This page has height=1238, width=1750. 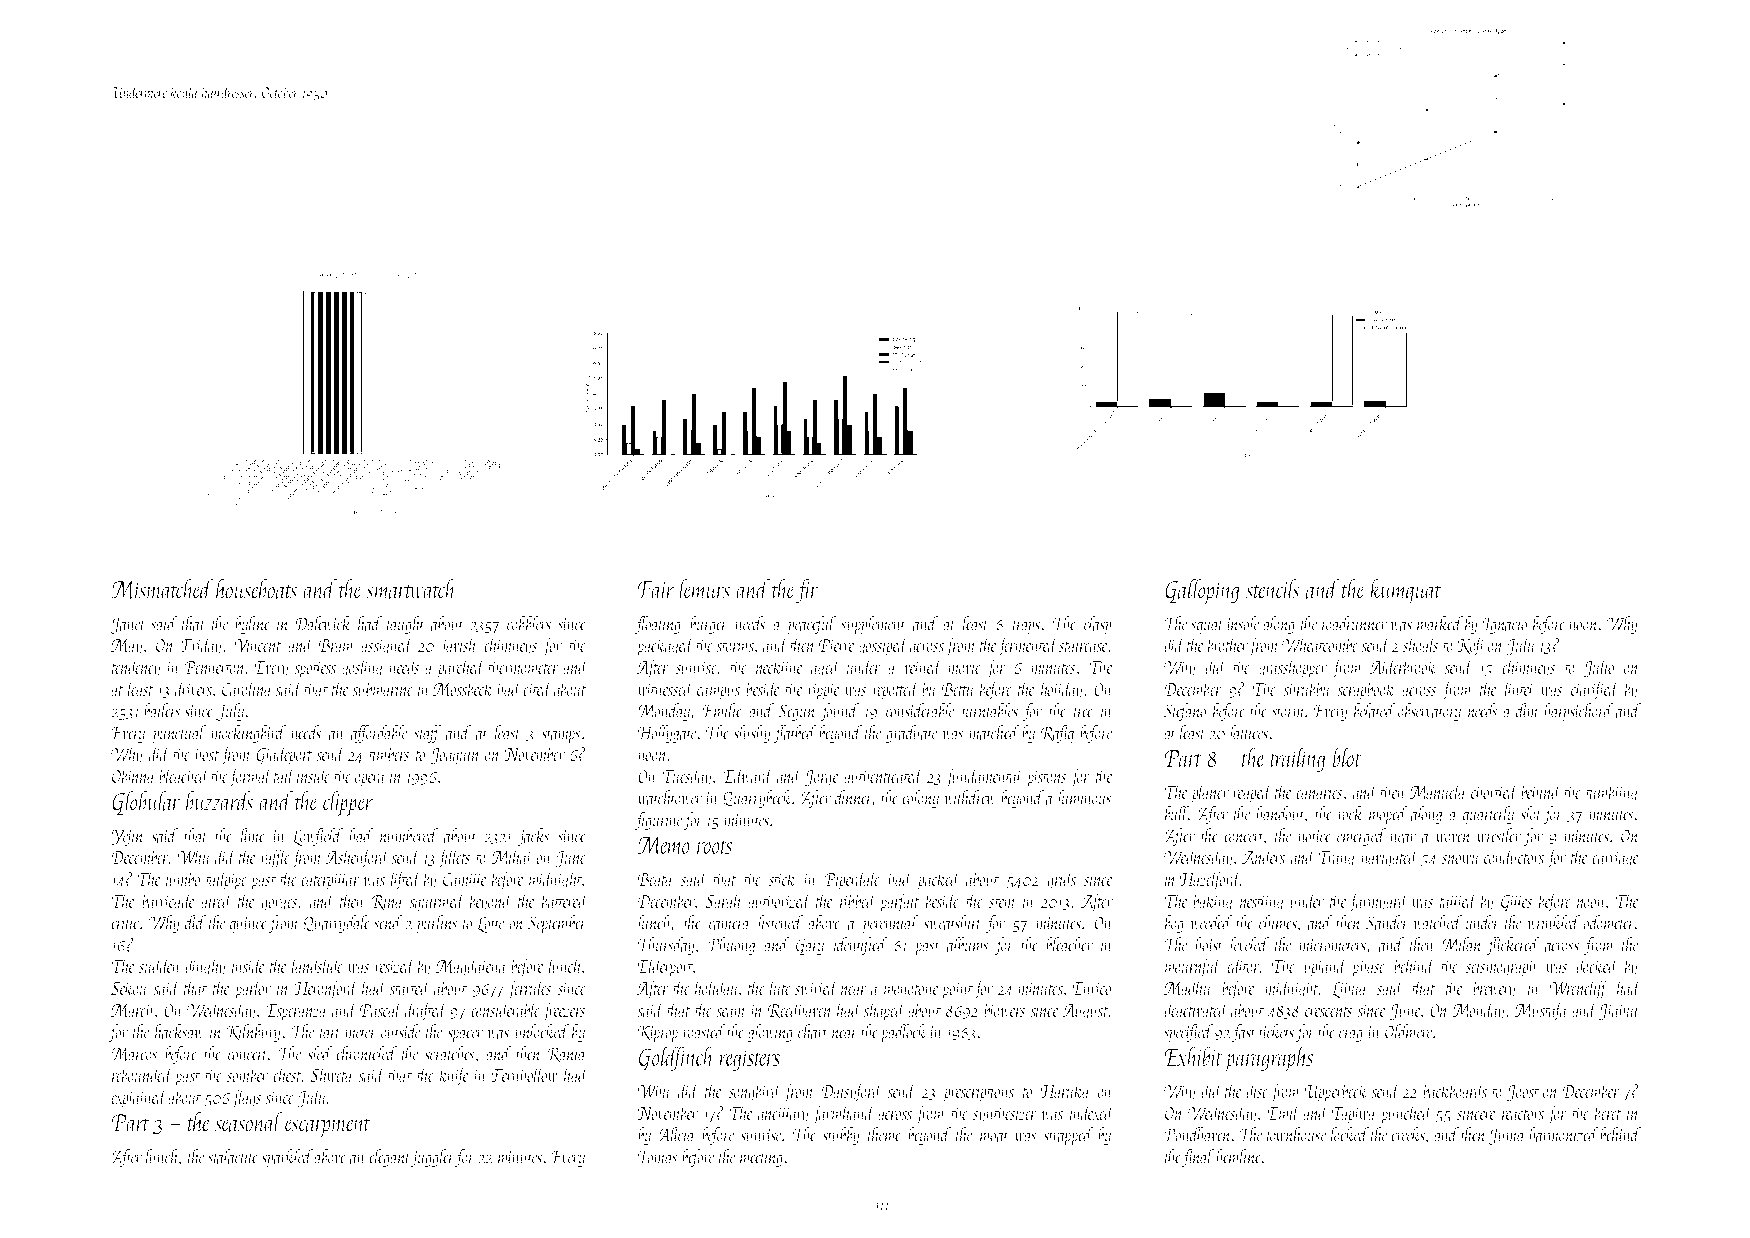 I want to click on Jorge, so click(x=822, y=778).
